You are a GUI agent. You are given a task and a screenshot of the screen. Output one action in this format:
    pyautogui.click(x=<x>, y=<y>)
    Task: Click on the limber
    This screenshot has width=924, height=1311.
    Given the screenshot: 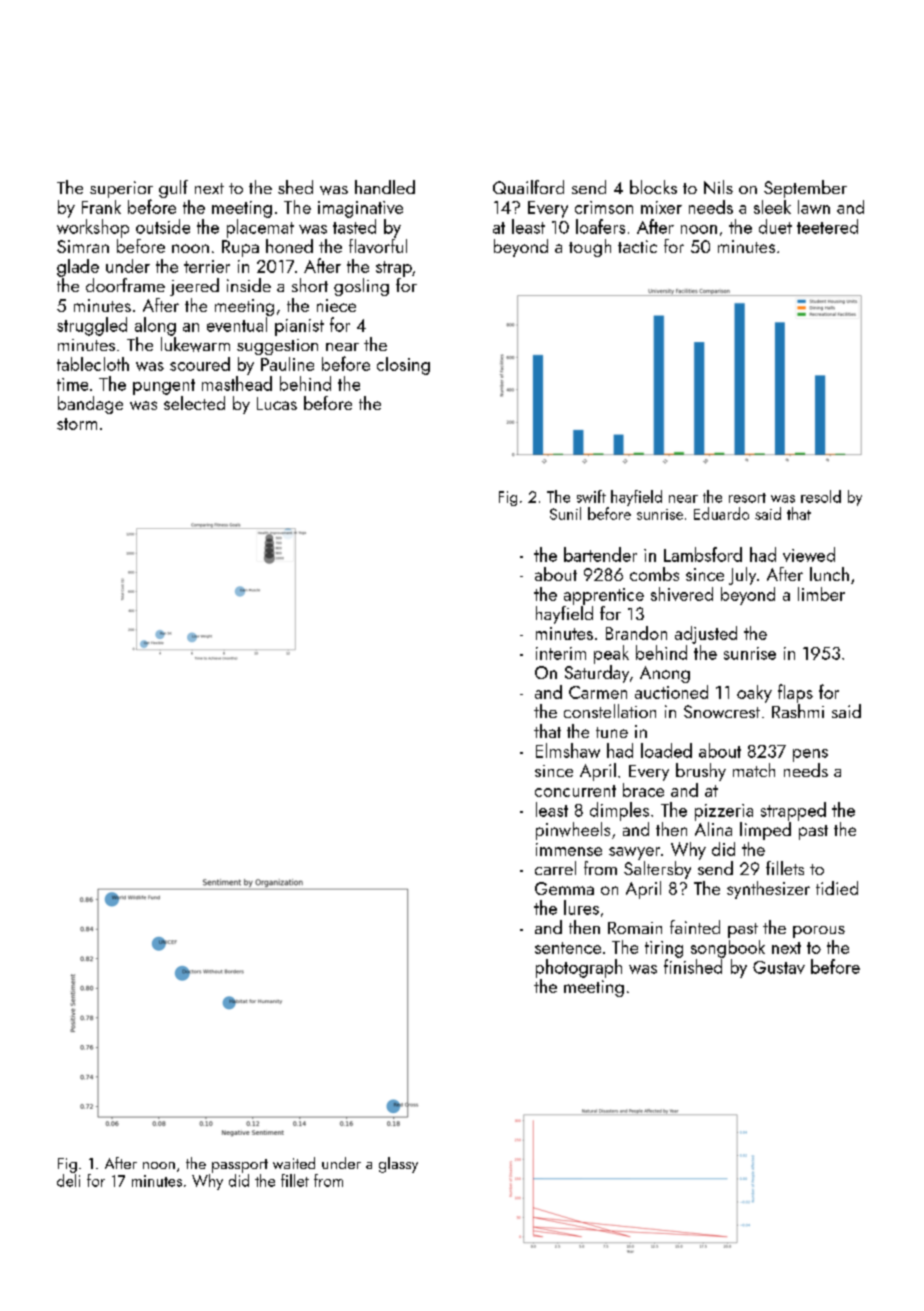 What is the action you would take?
    pyautogui.click(x=821, y=594)
